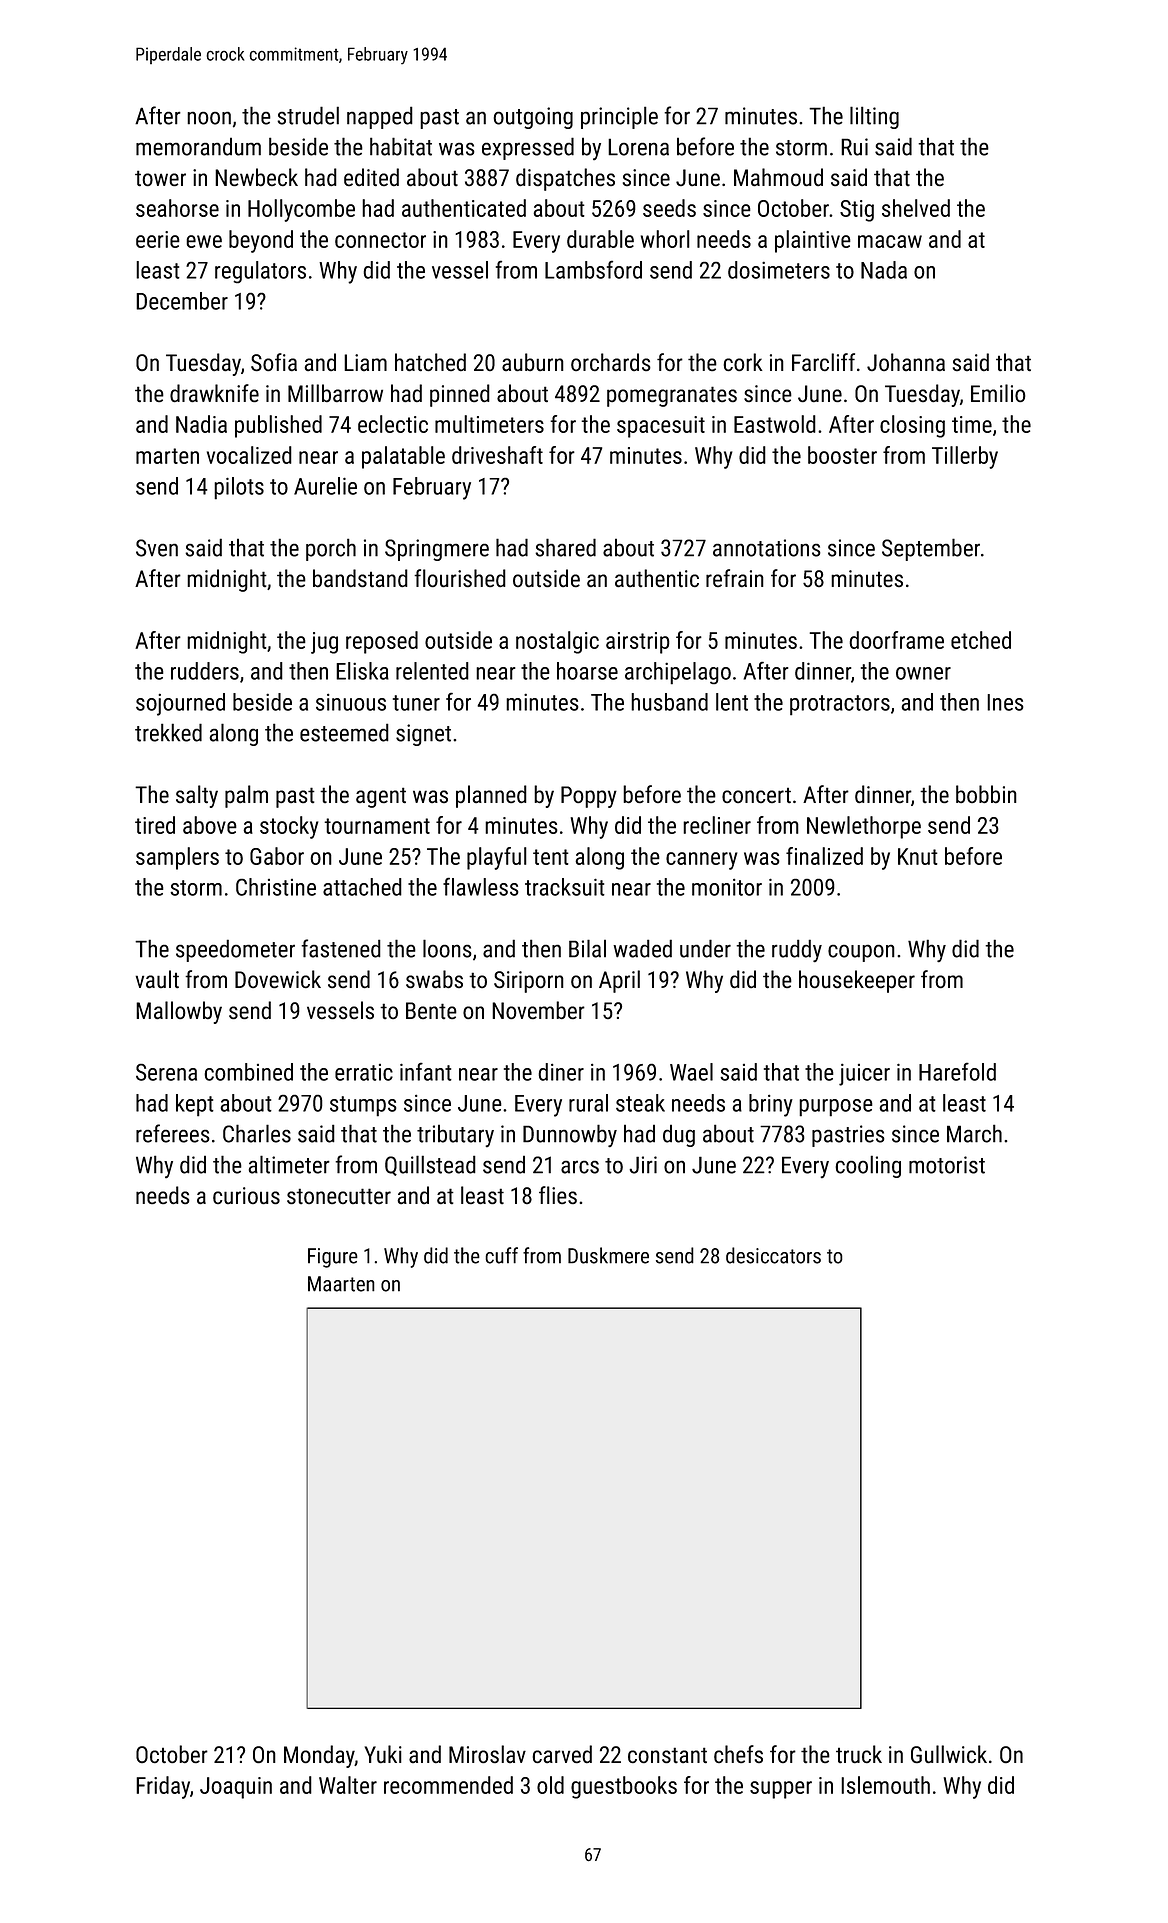 Image resolution: width=1168 pixels, height=1923 pixels. I want to click on samplers, so click(177, 858).
